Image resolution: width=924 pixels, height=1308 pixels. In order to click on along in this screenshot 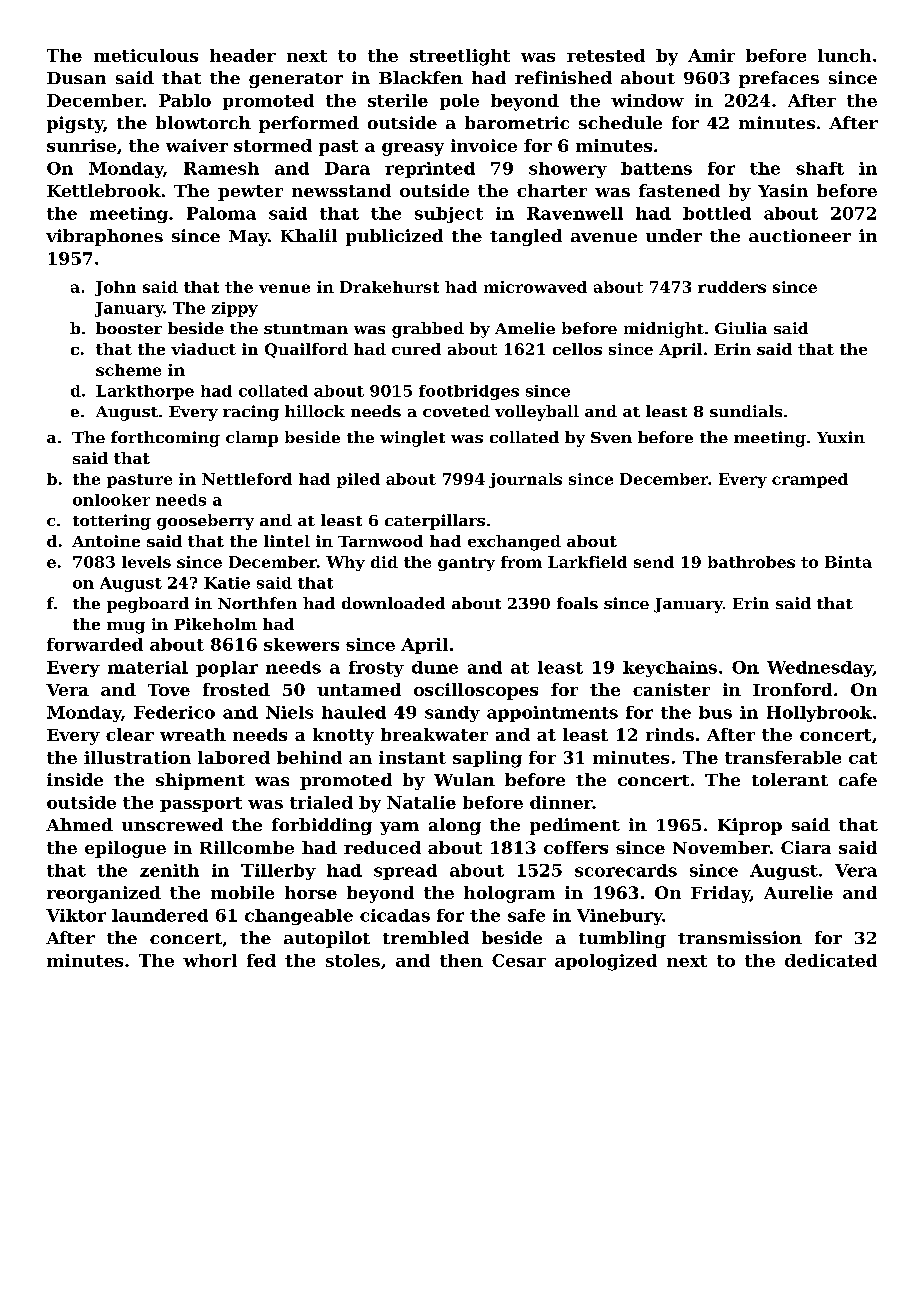, I will do `click(455, 826)`.
